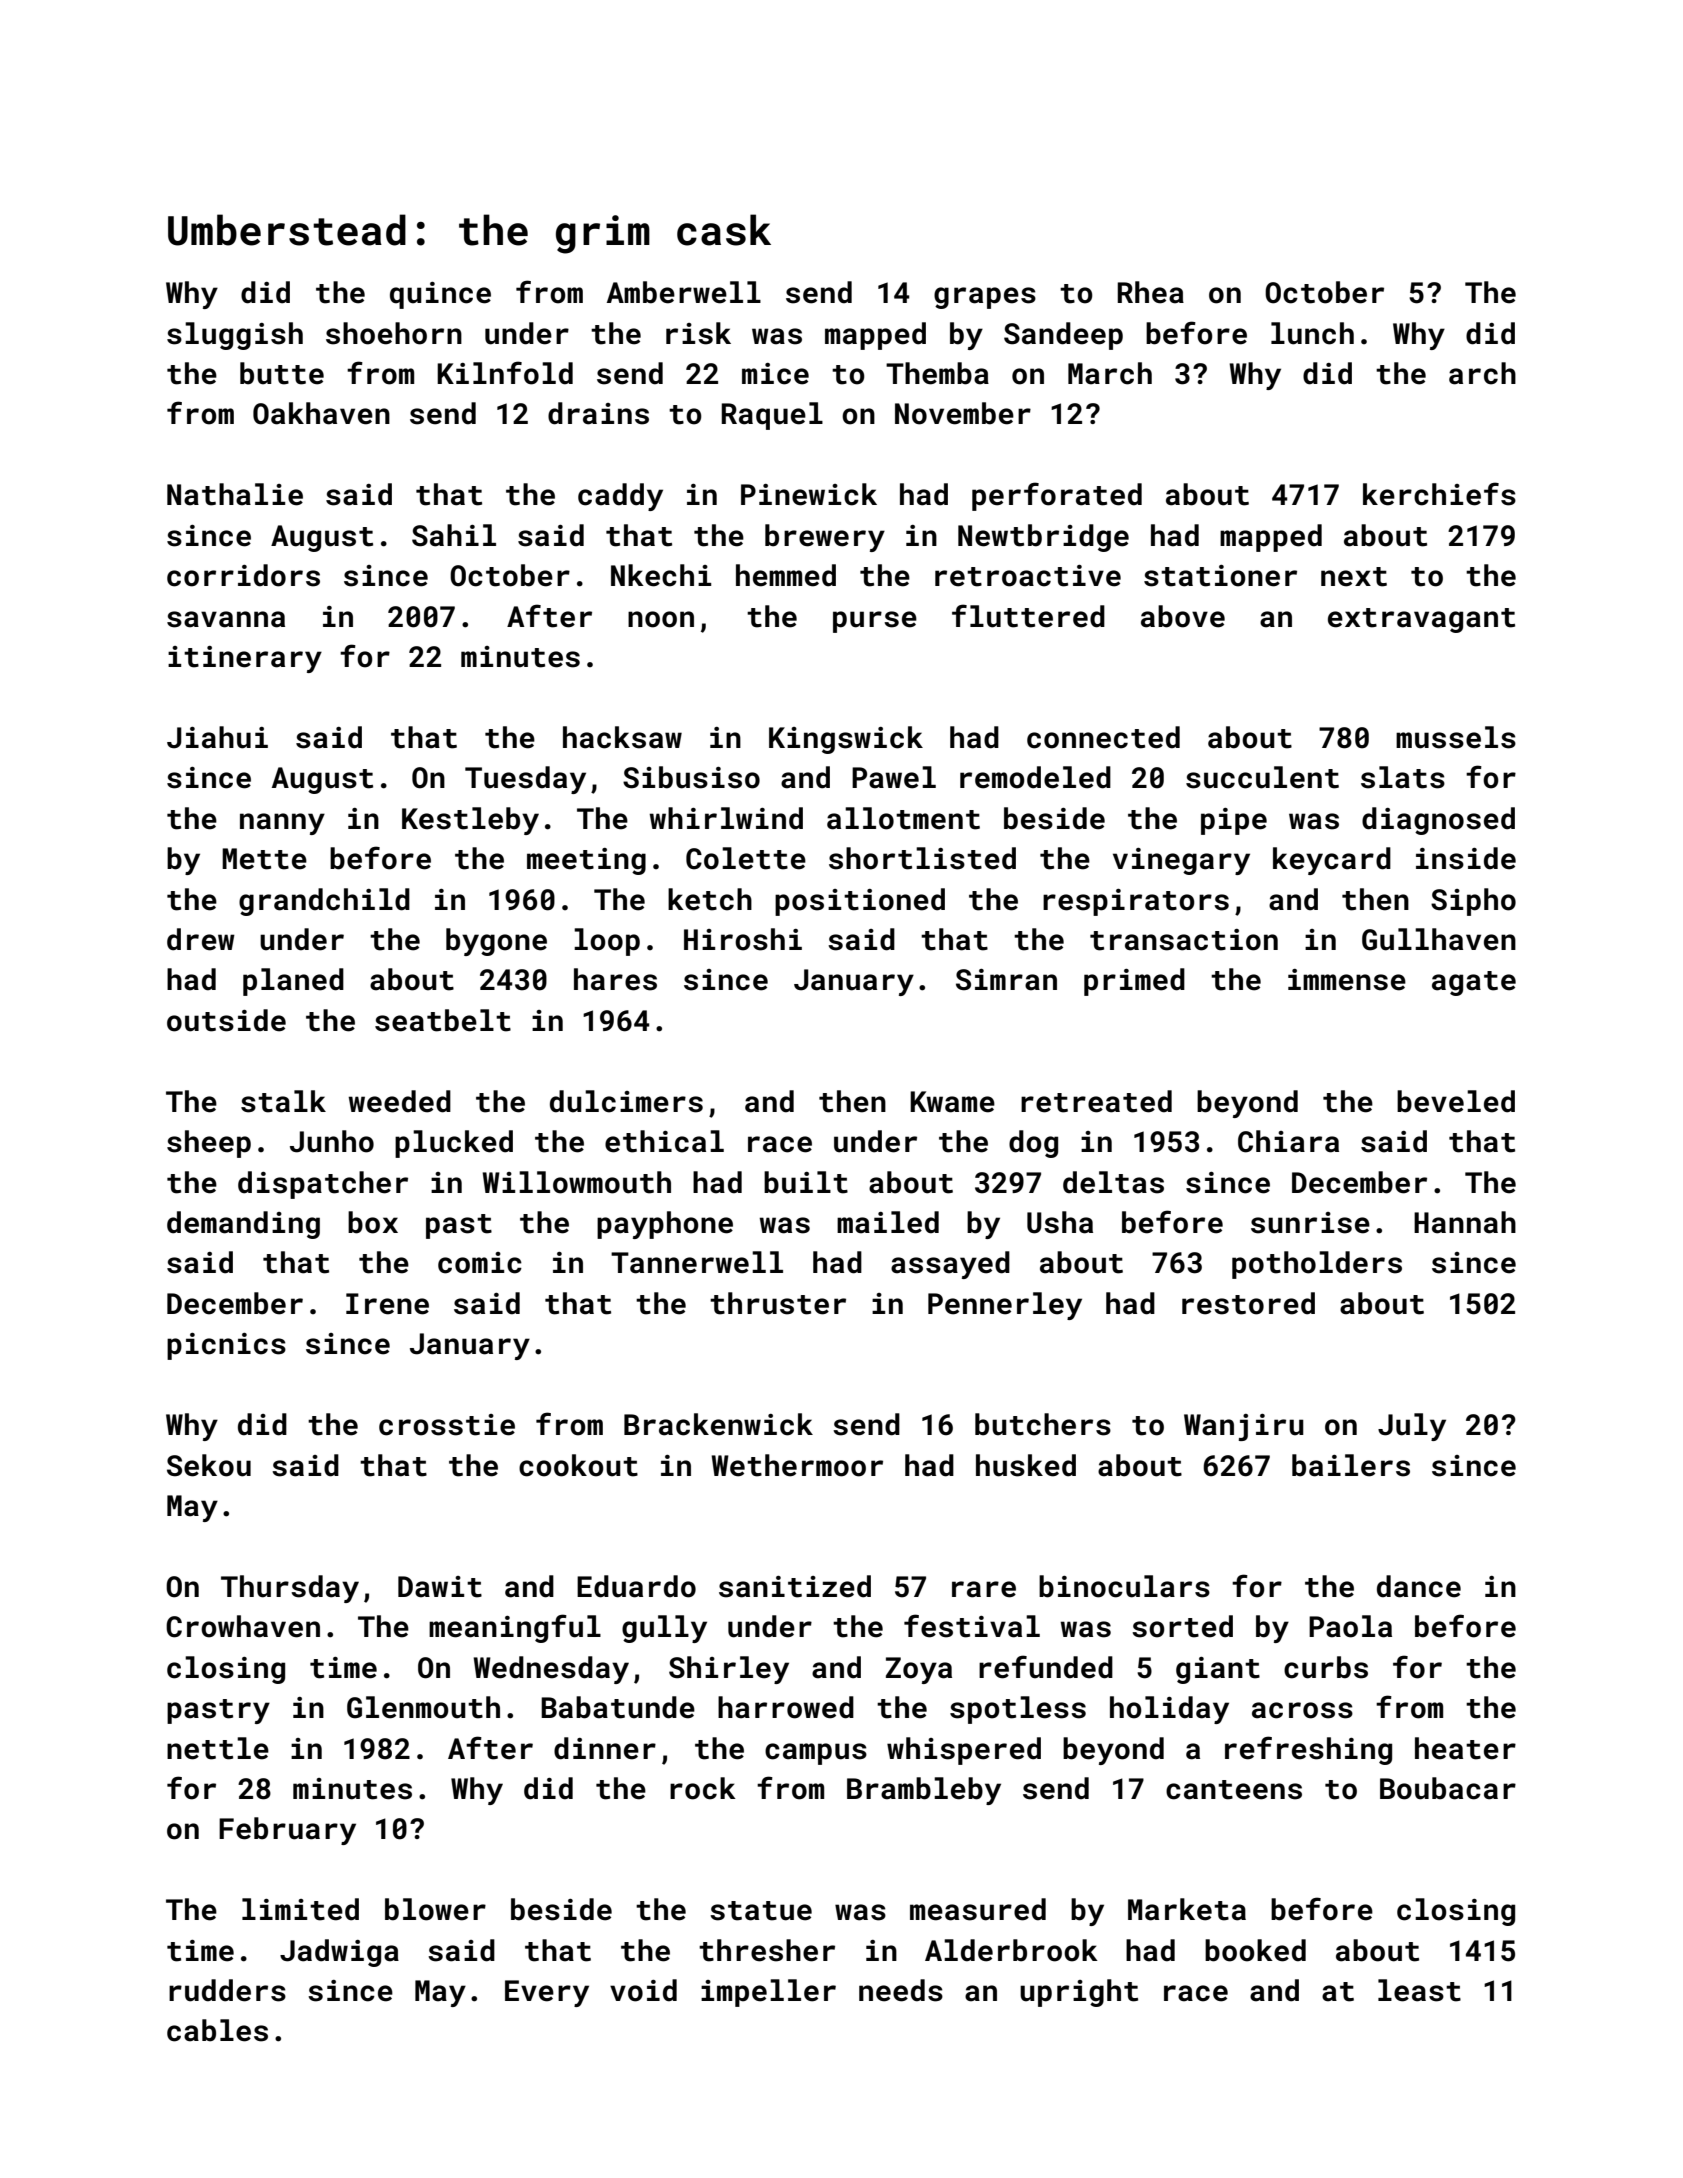  What do you see at coordinates (1312, 333) in the page?
I see `lunch` at bounding box center [1312, 333].
